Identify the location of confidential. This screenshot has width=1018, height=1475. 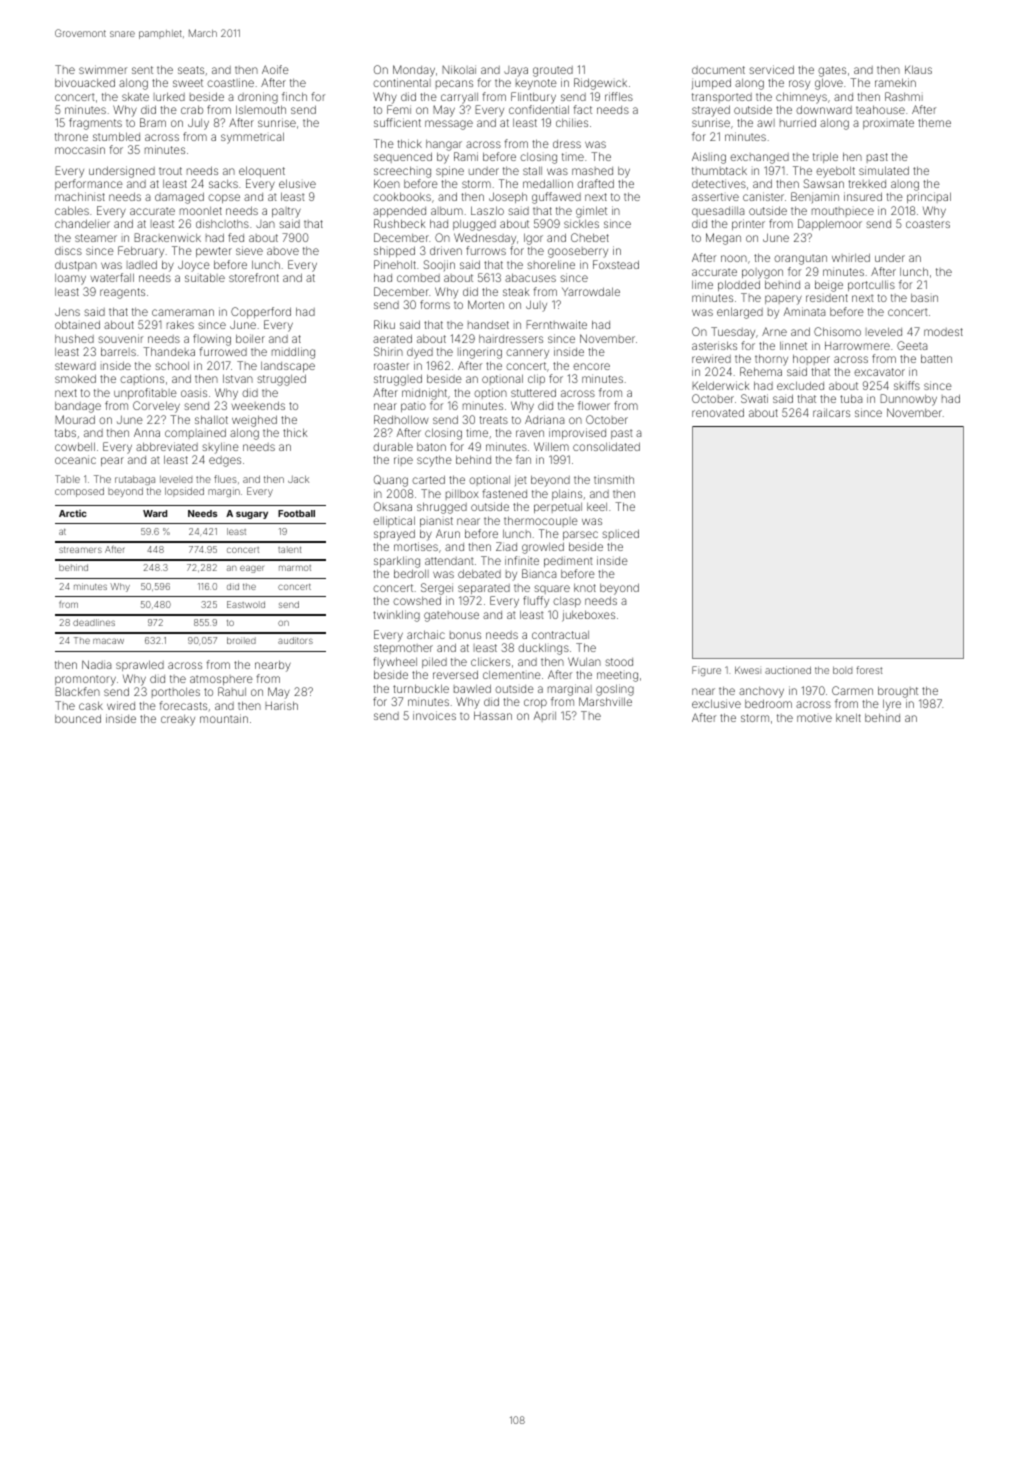
(539, 109).
